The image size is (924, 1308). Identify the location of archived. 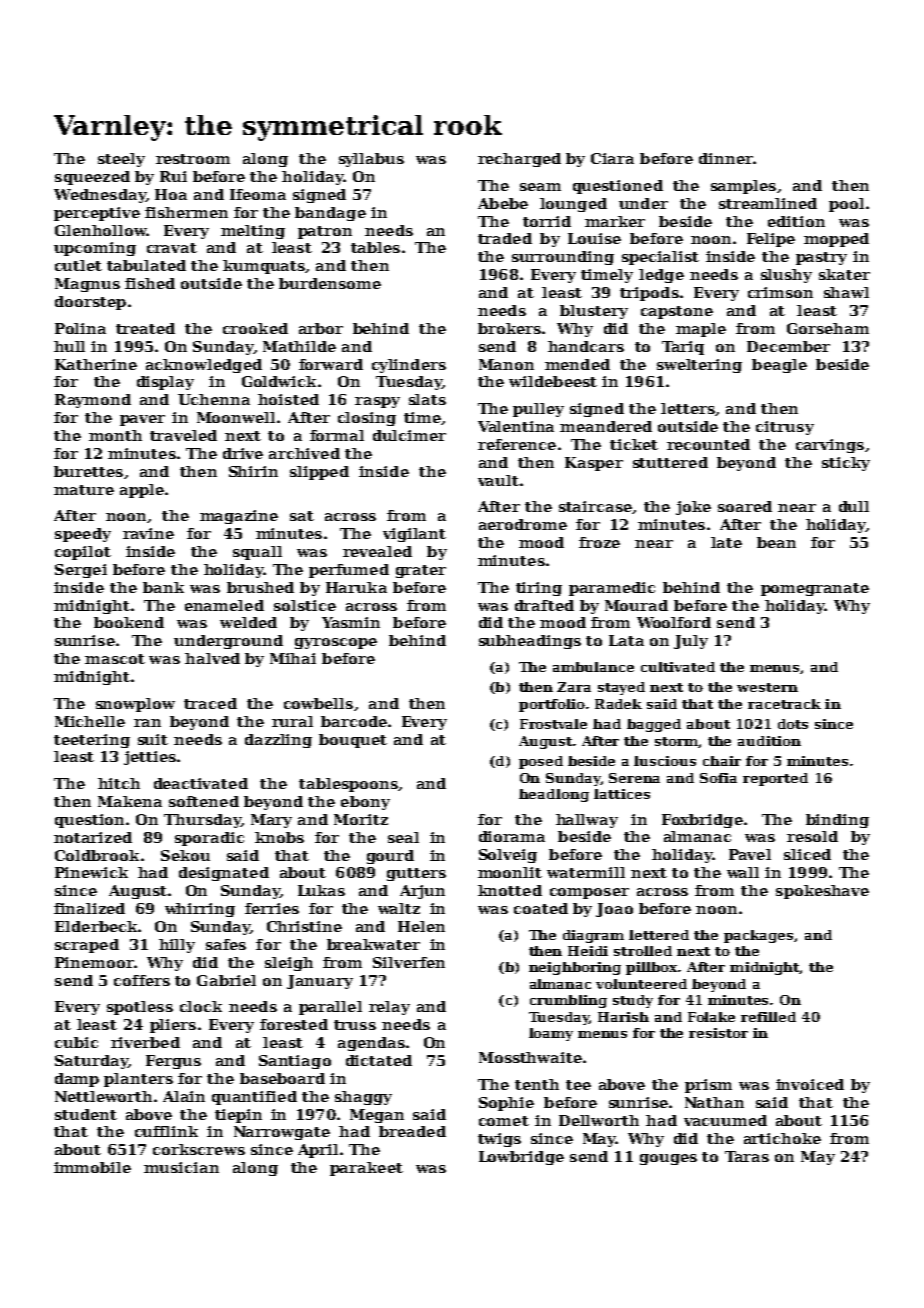
(304, 453).
